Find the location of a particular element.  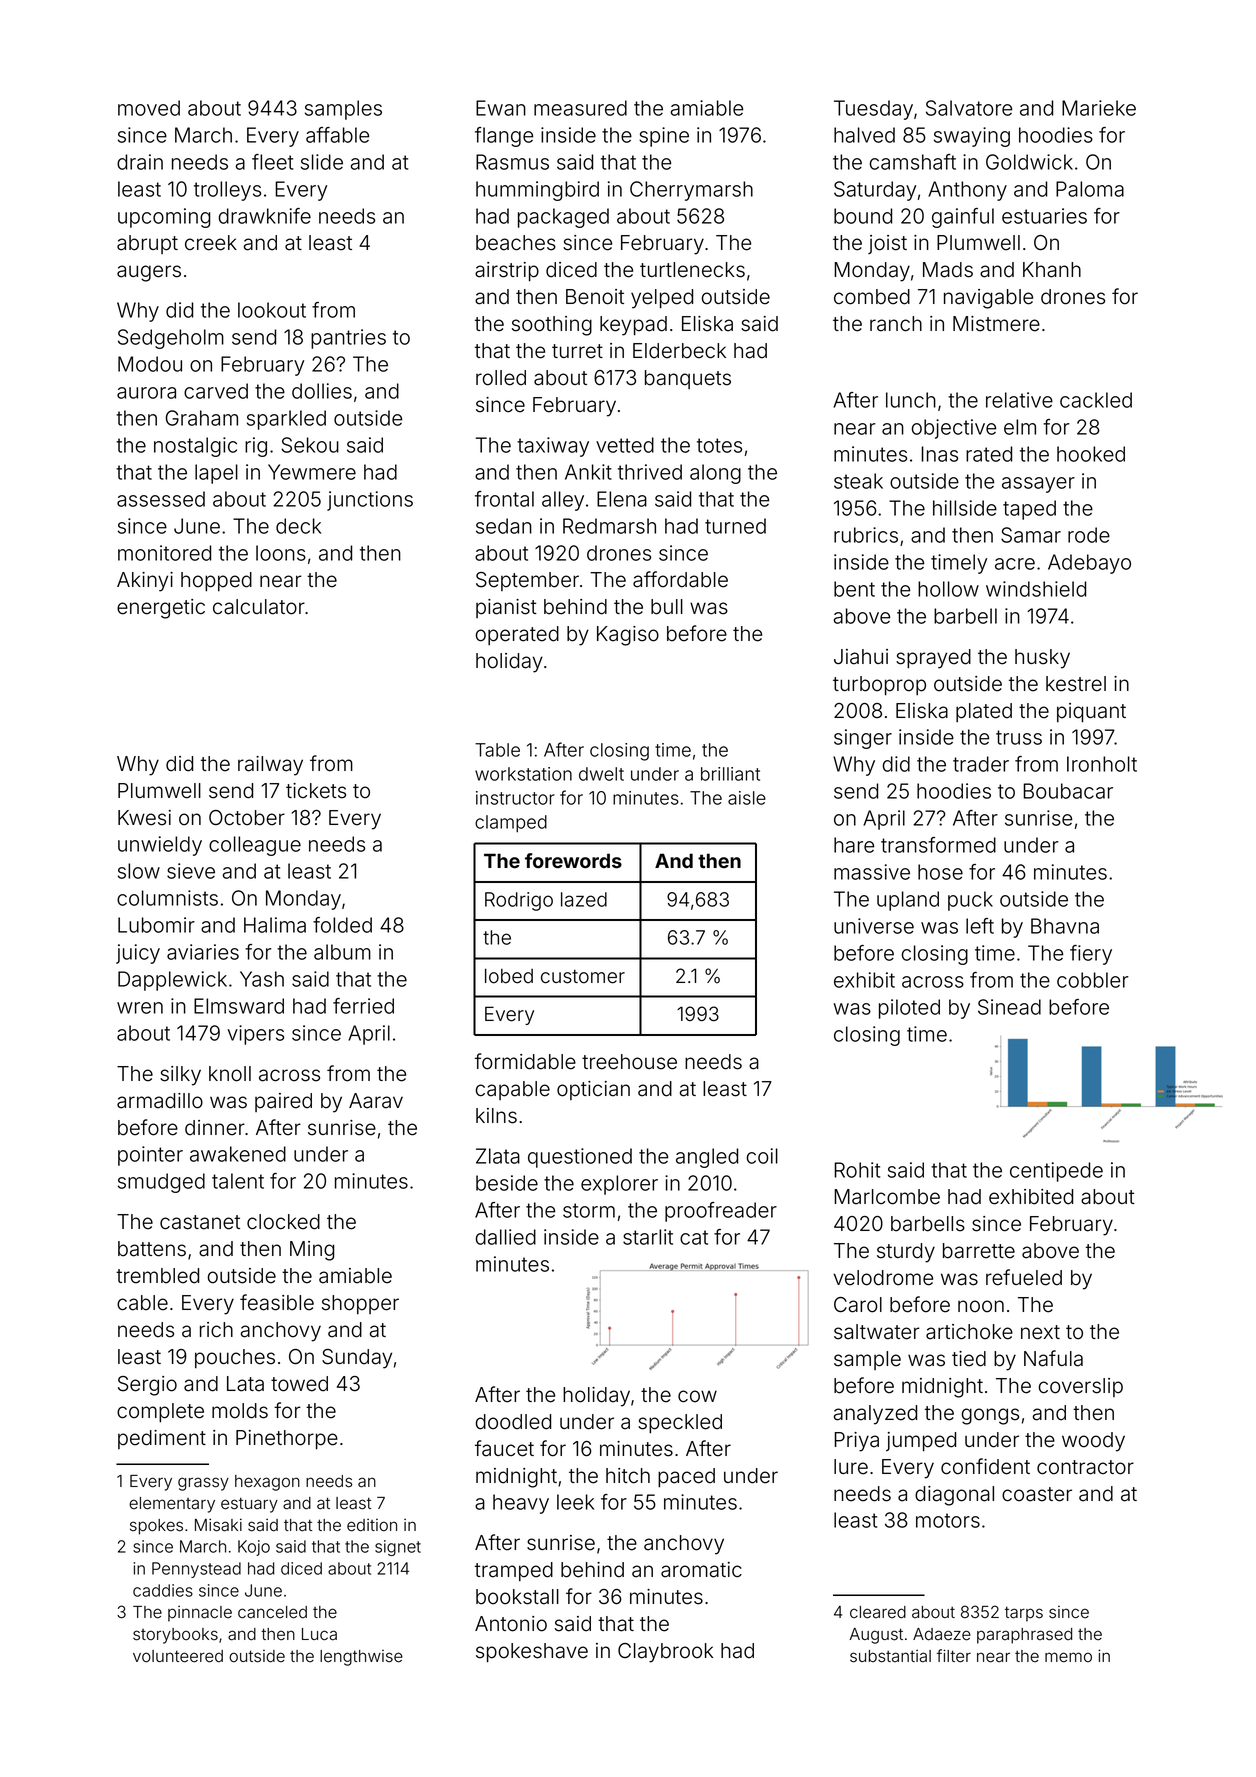

signet is located at coordinates (398, 1548).
